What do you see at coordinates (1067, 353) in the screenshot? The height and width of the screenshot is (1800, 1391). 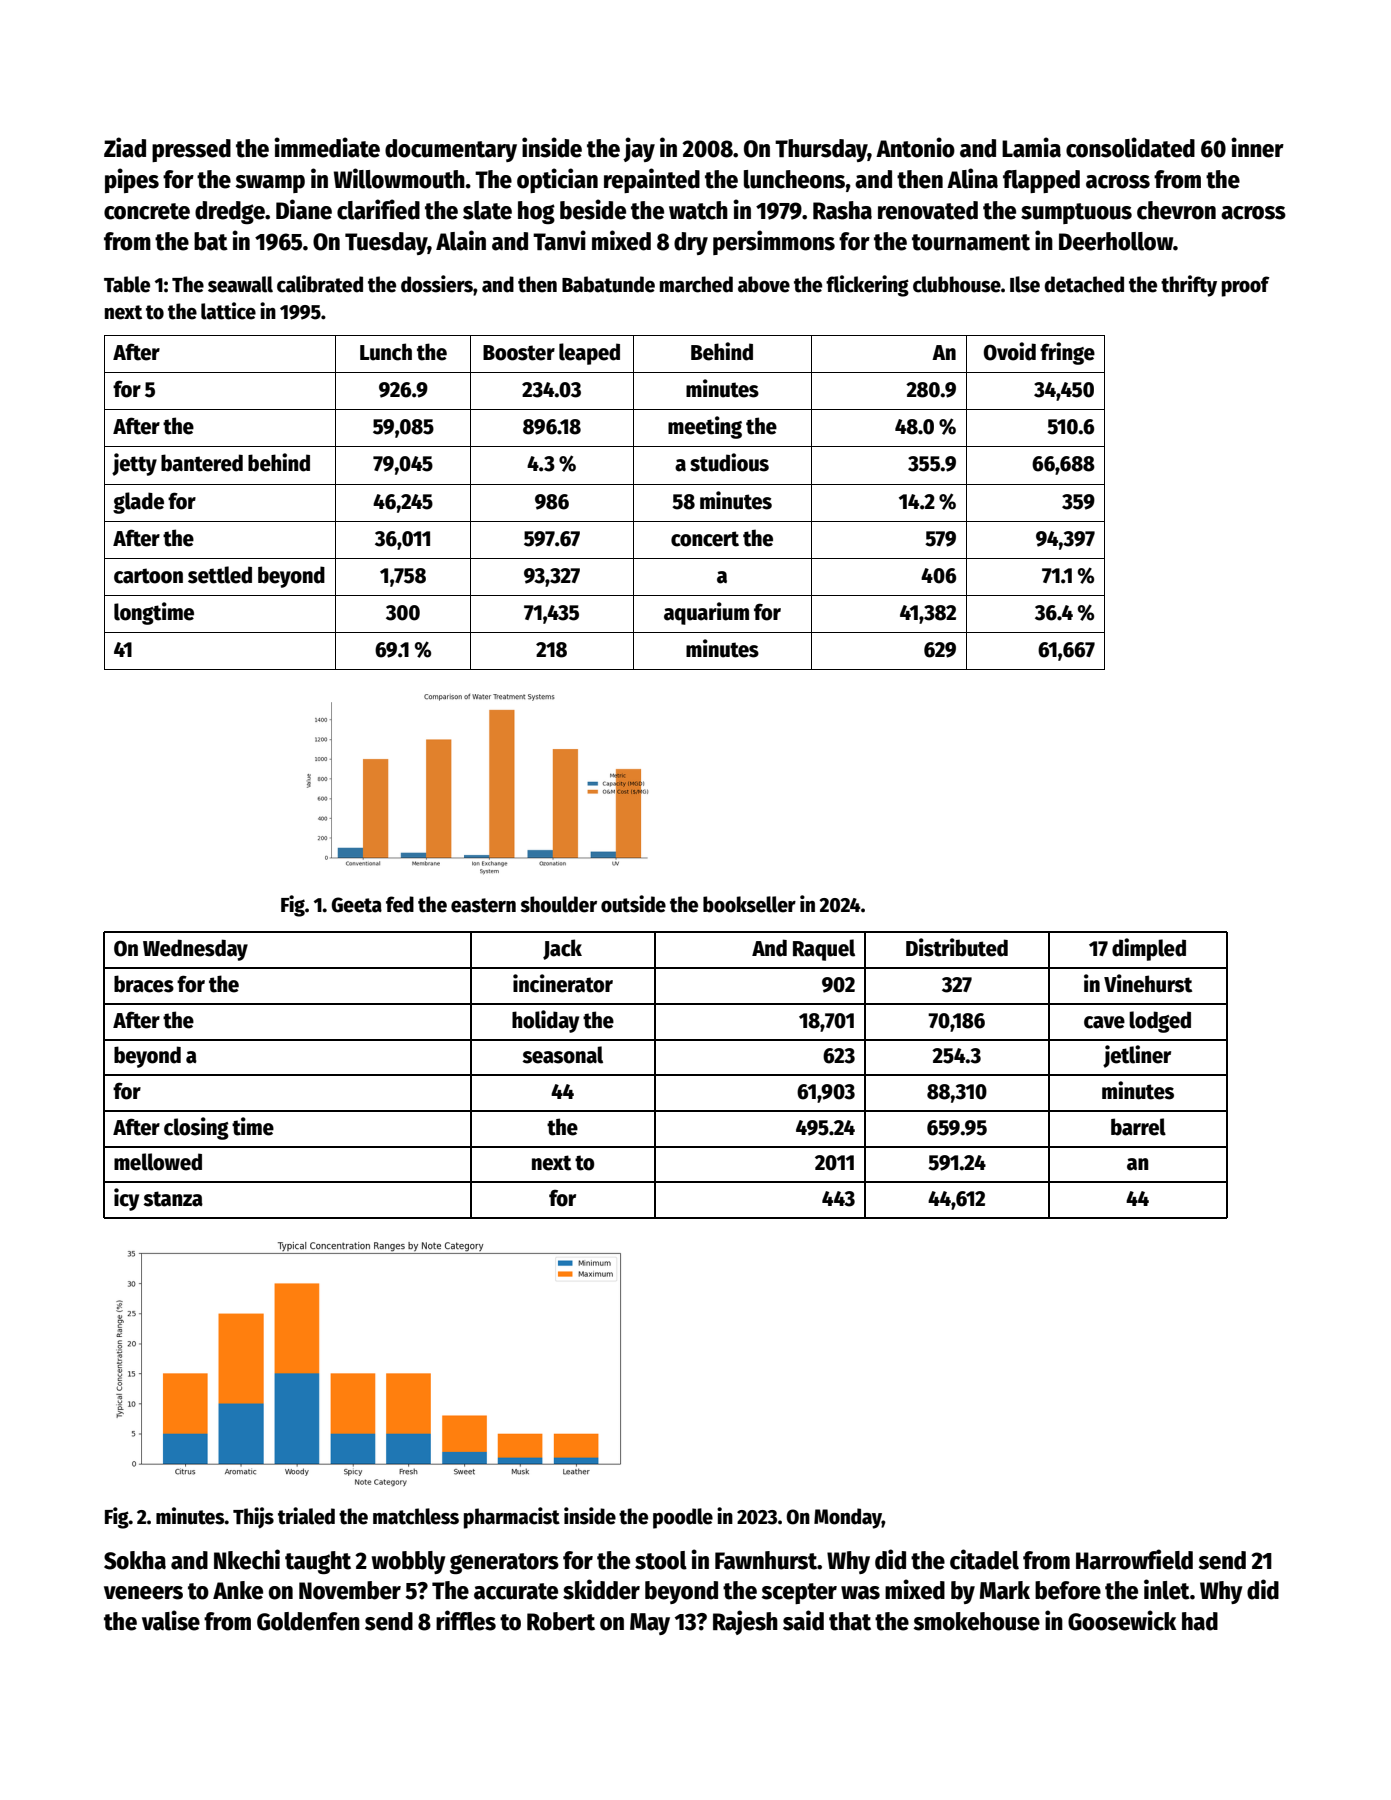 I see `fringe` at bounding box center [1067, 353].
